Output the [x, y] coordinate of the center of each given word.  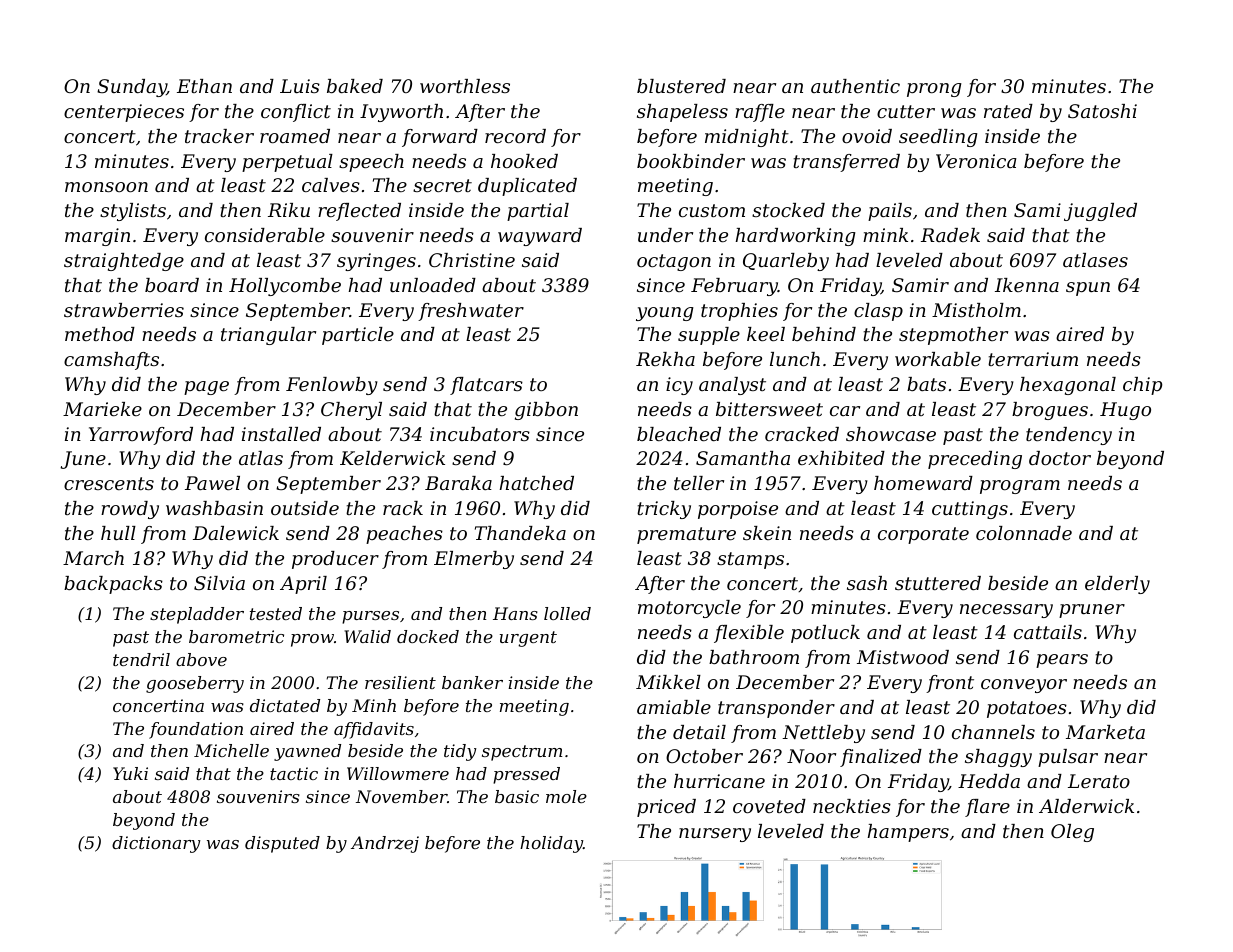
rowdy [130, 510]
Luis [300, 86]
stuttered [938, 583]
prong [934, 90]
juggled [1100, 212]
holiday [551, 844]
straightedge [124, 262]
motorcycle [689, 609]
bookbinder [691, 161]
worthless [465, 86]
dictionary [156, 844]
